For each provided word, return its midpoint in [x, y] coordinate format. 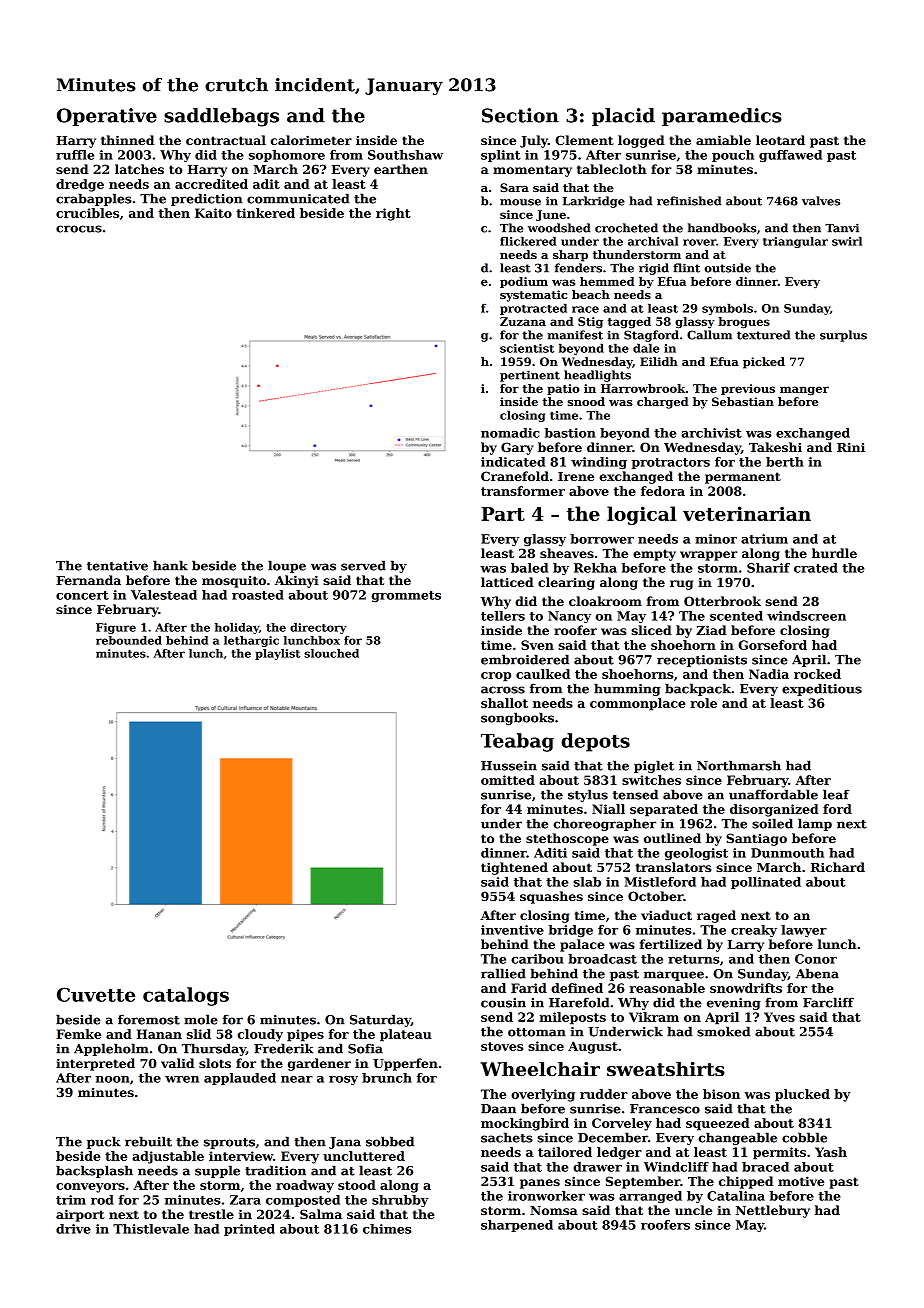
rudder [604, 1094]
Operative [107, 117]
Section [520, 115]
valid [177, 1063]
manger [804, 390]
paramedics [722, 117]
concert [82, 595]
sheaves [567, 553]
